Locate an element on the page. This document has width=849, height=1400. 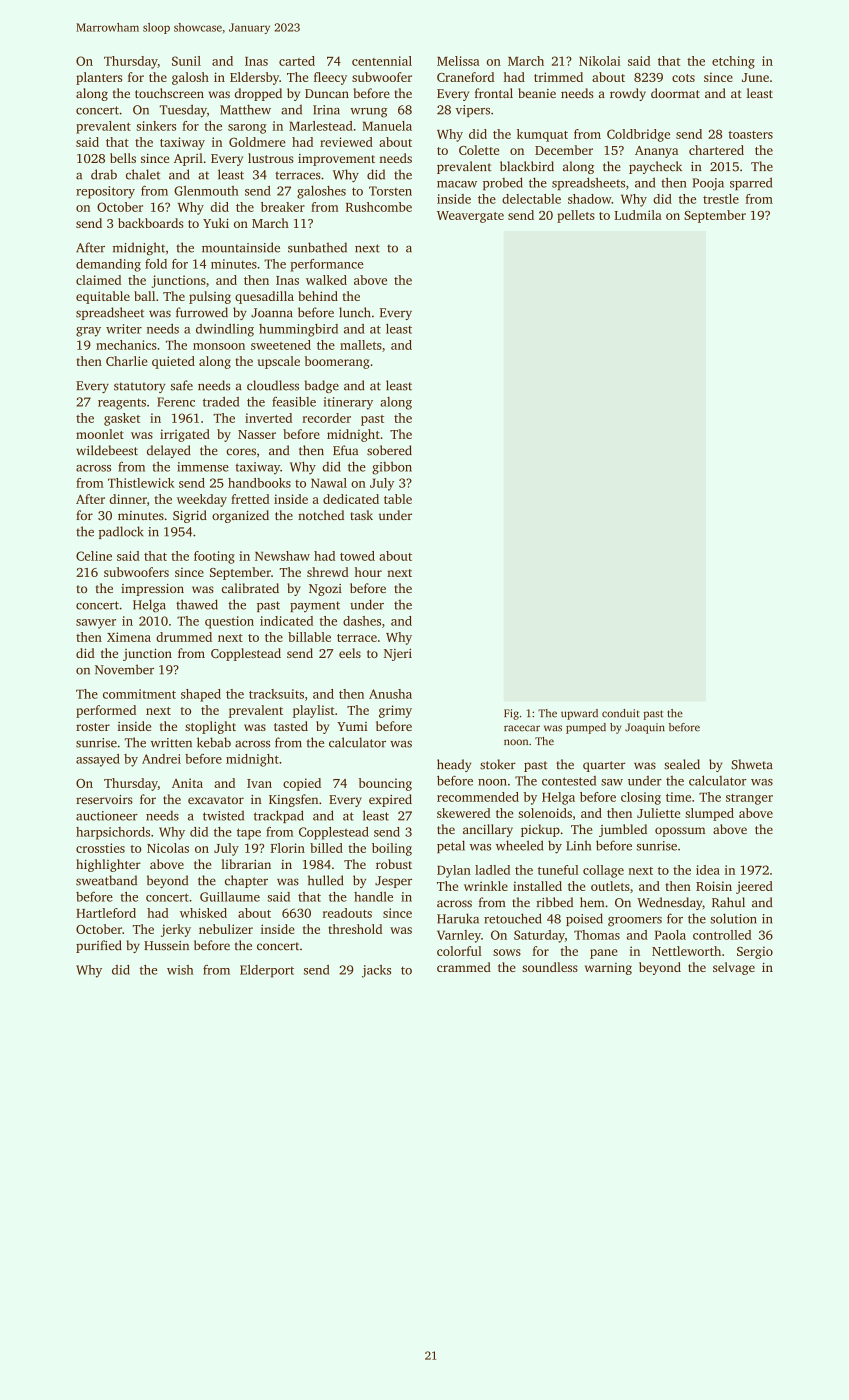
conduit is located at coordinates (621, 713).
